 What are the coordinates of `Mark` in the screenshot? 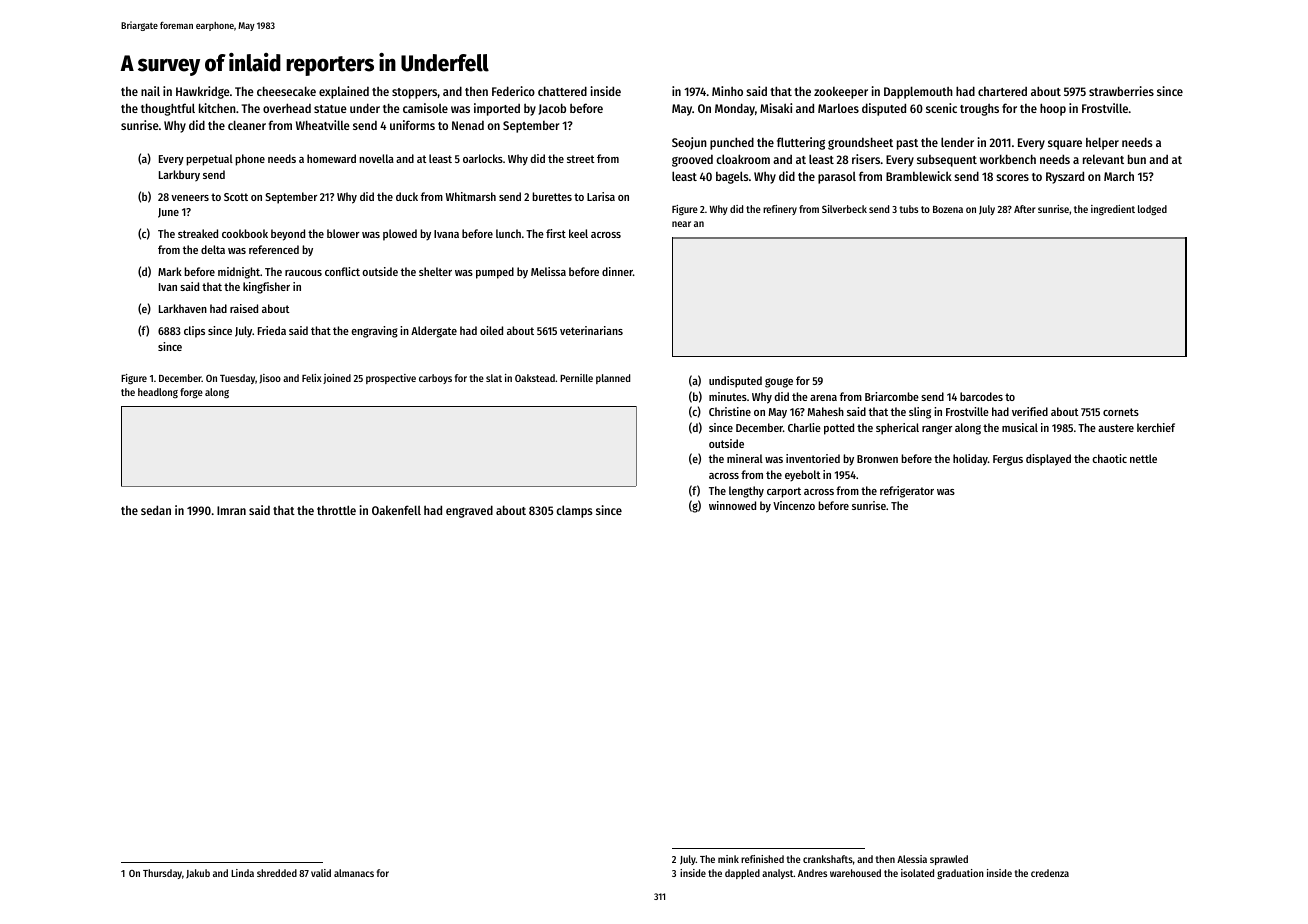 It's located at (170, 271).
